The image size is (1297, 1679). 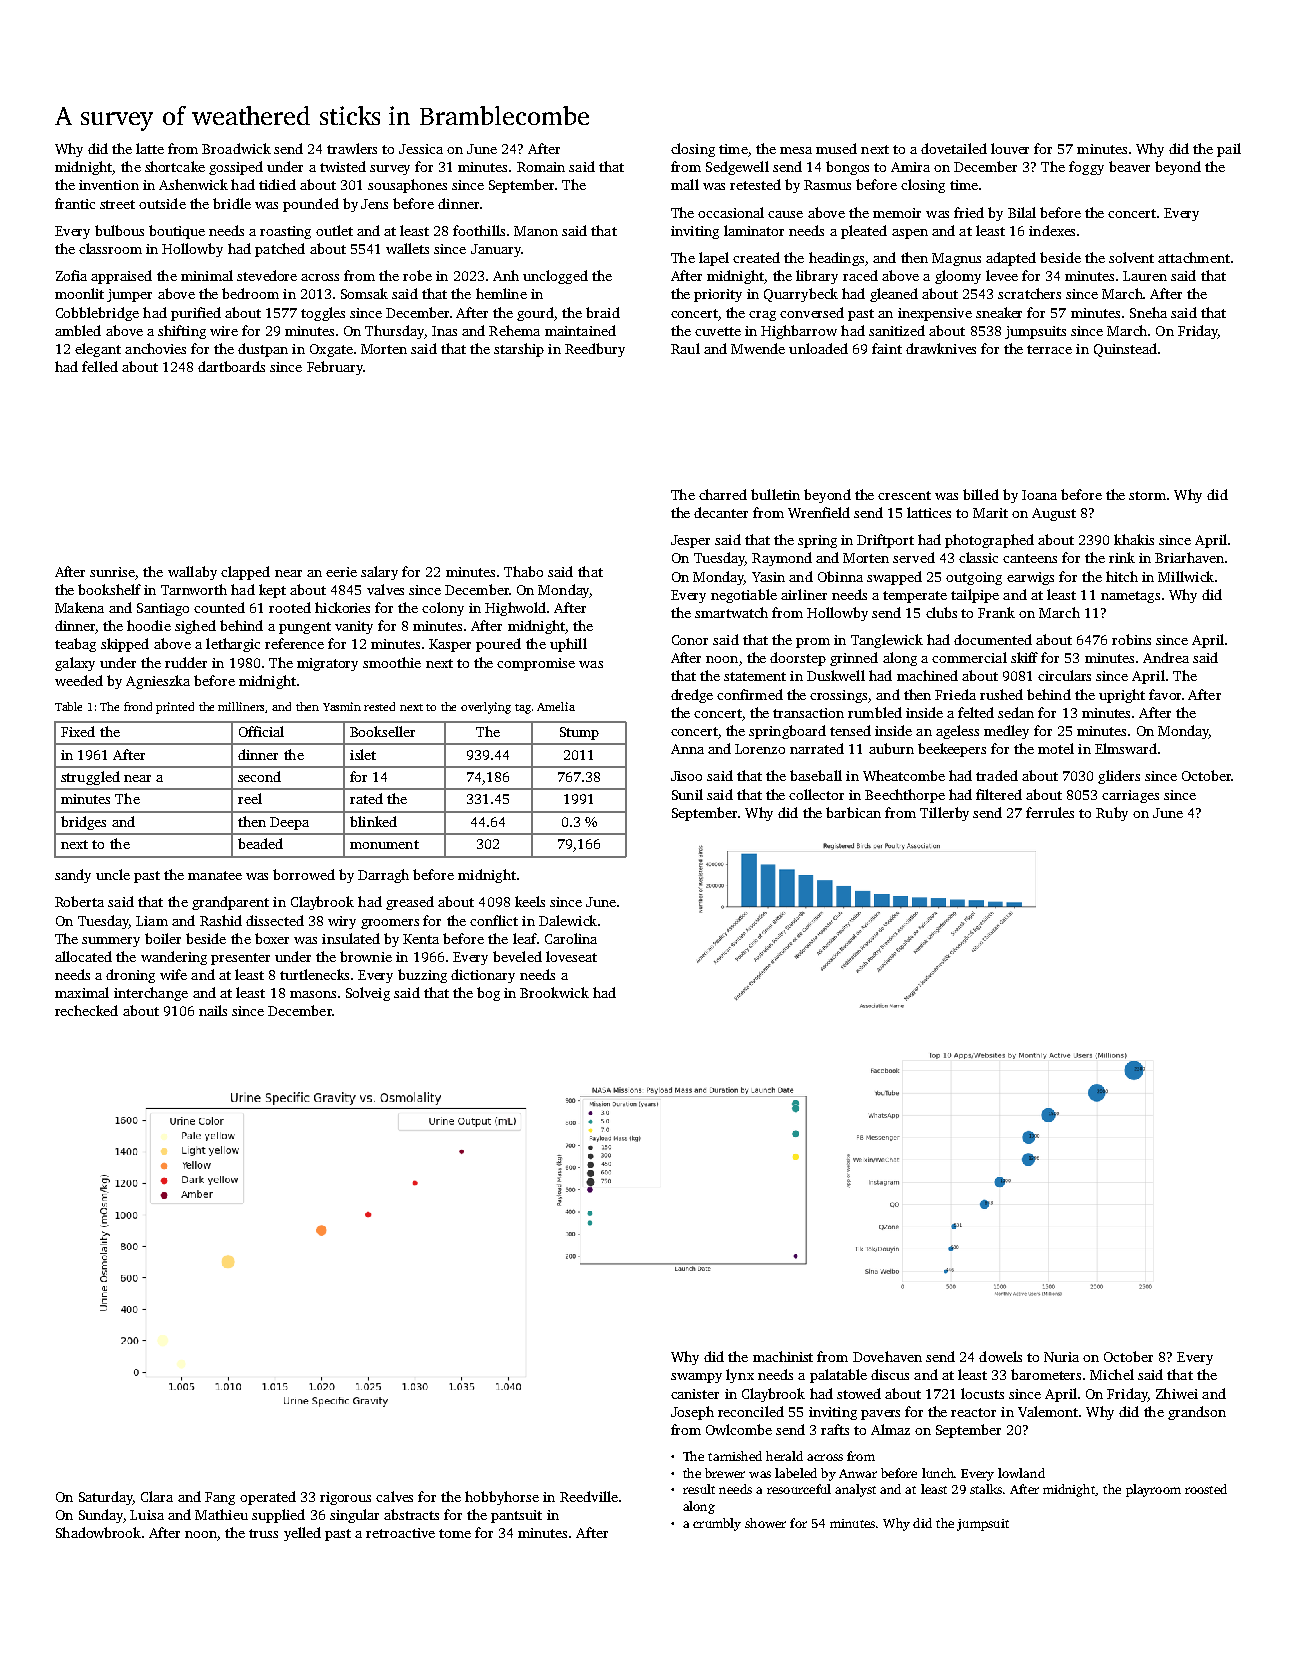 I want to click on Rasmus, so click(x=827, y=185).
